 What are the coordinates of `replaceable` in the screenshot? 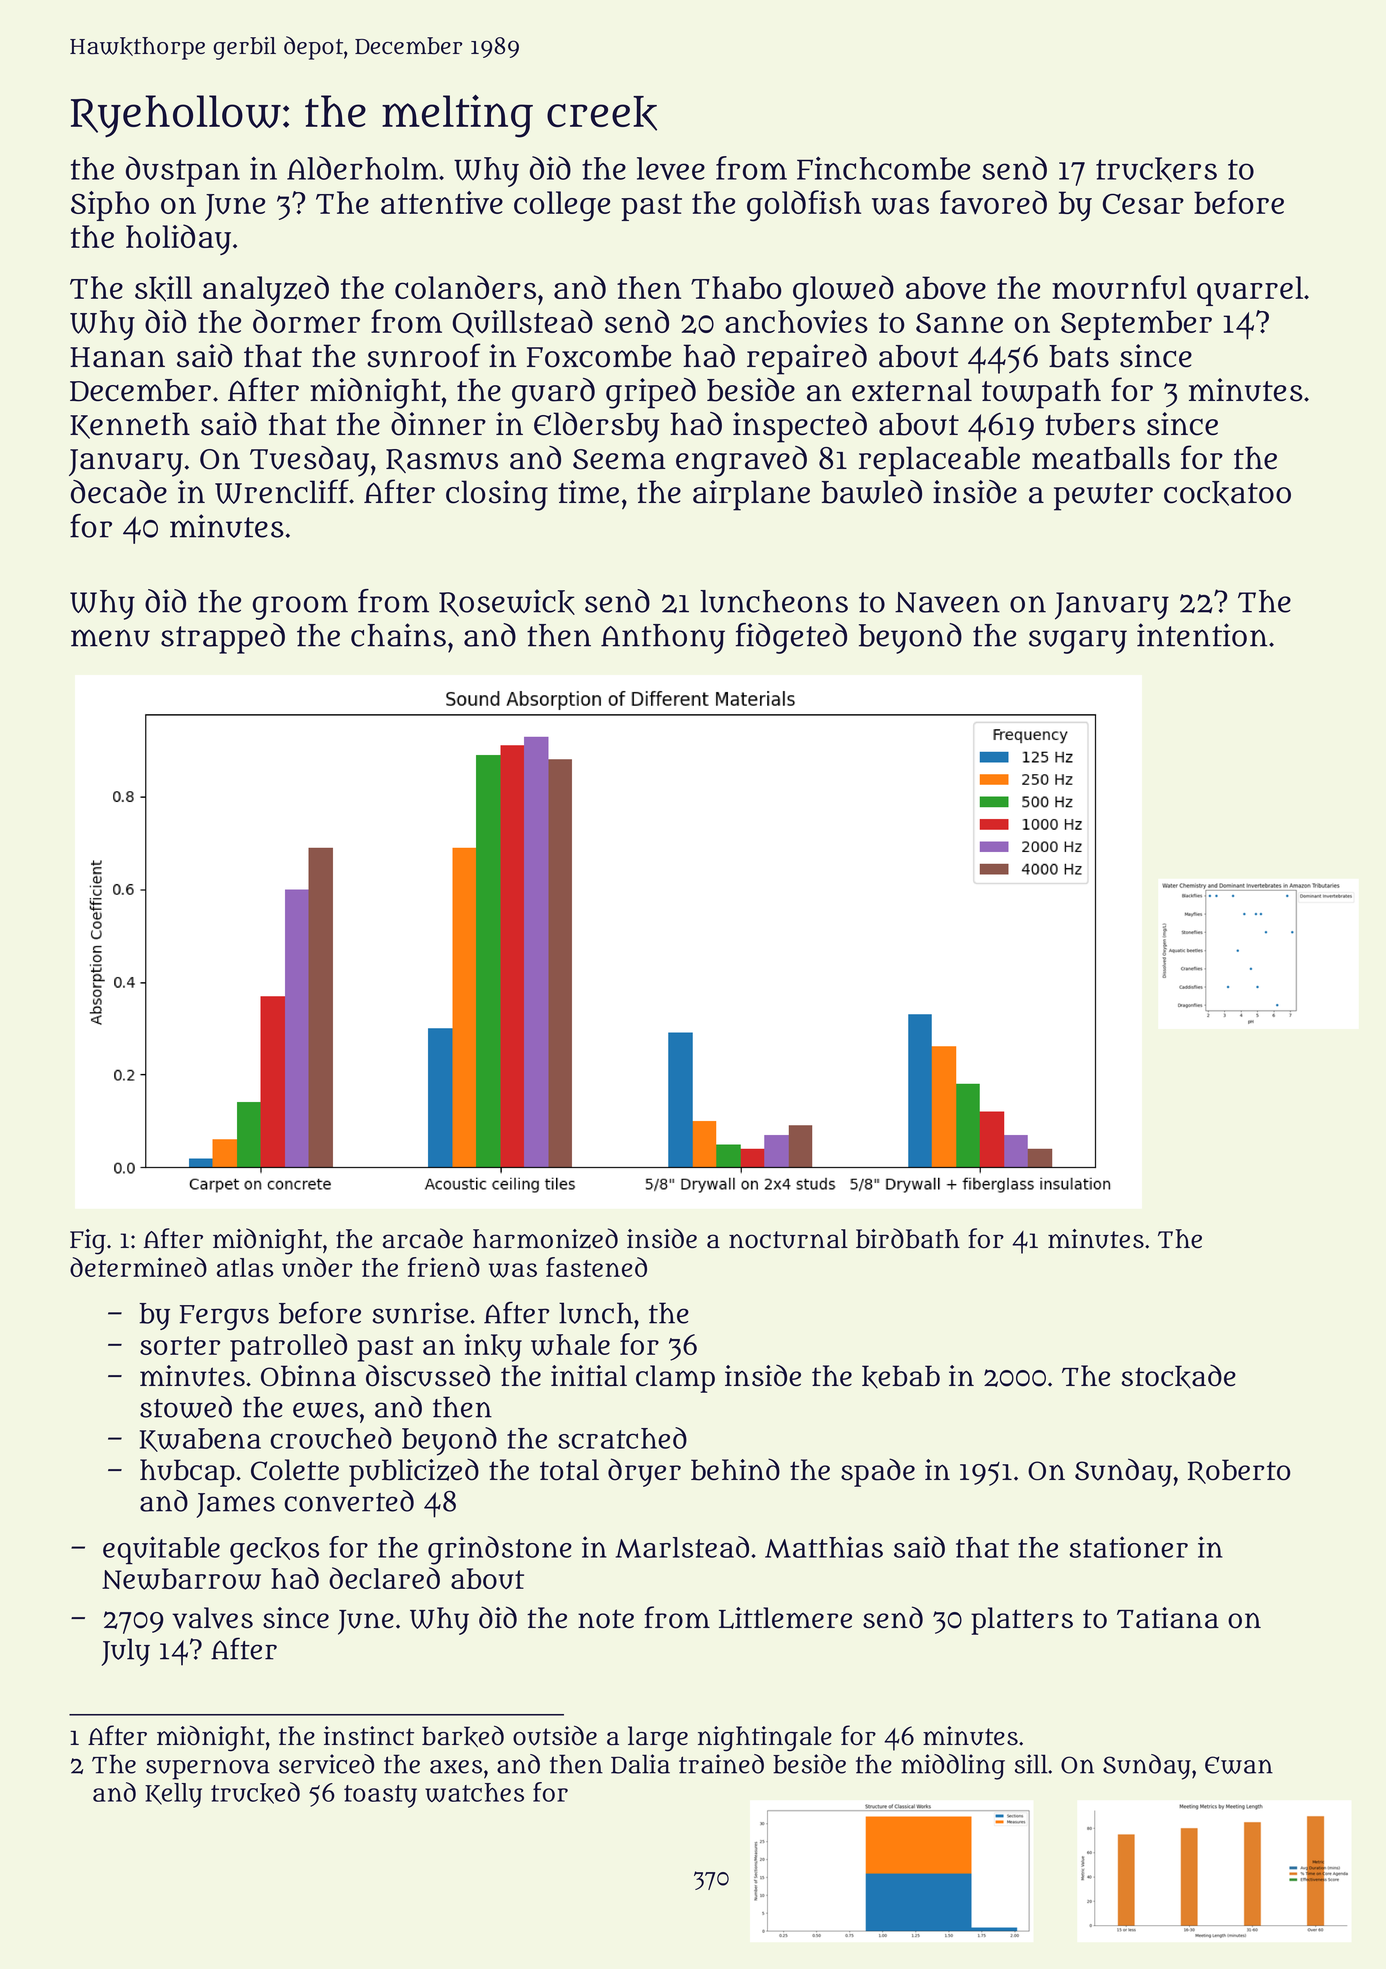 It's located at (939, 461).
